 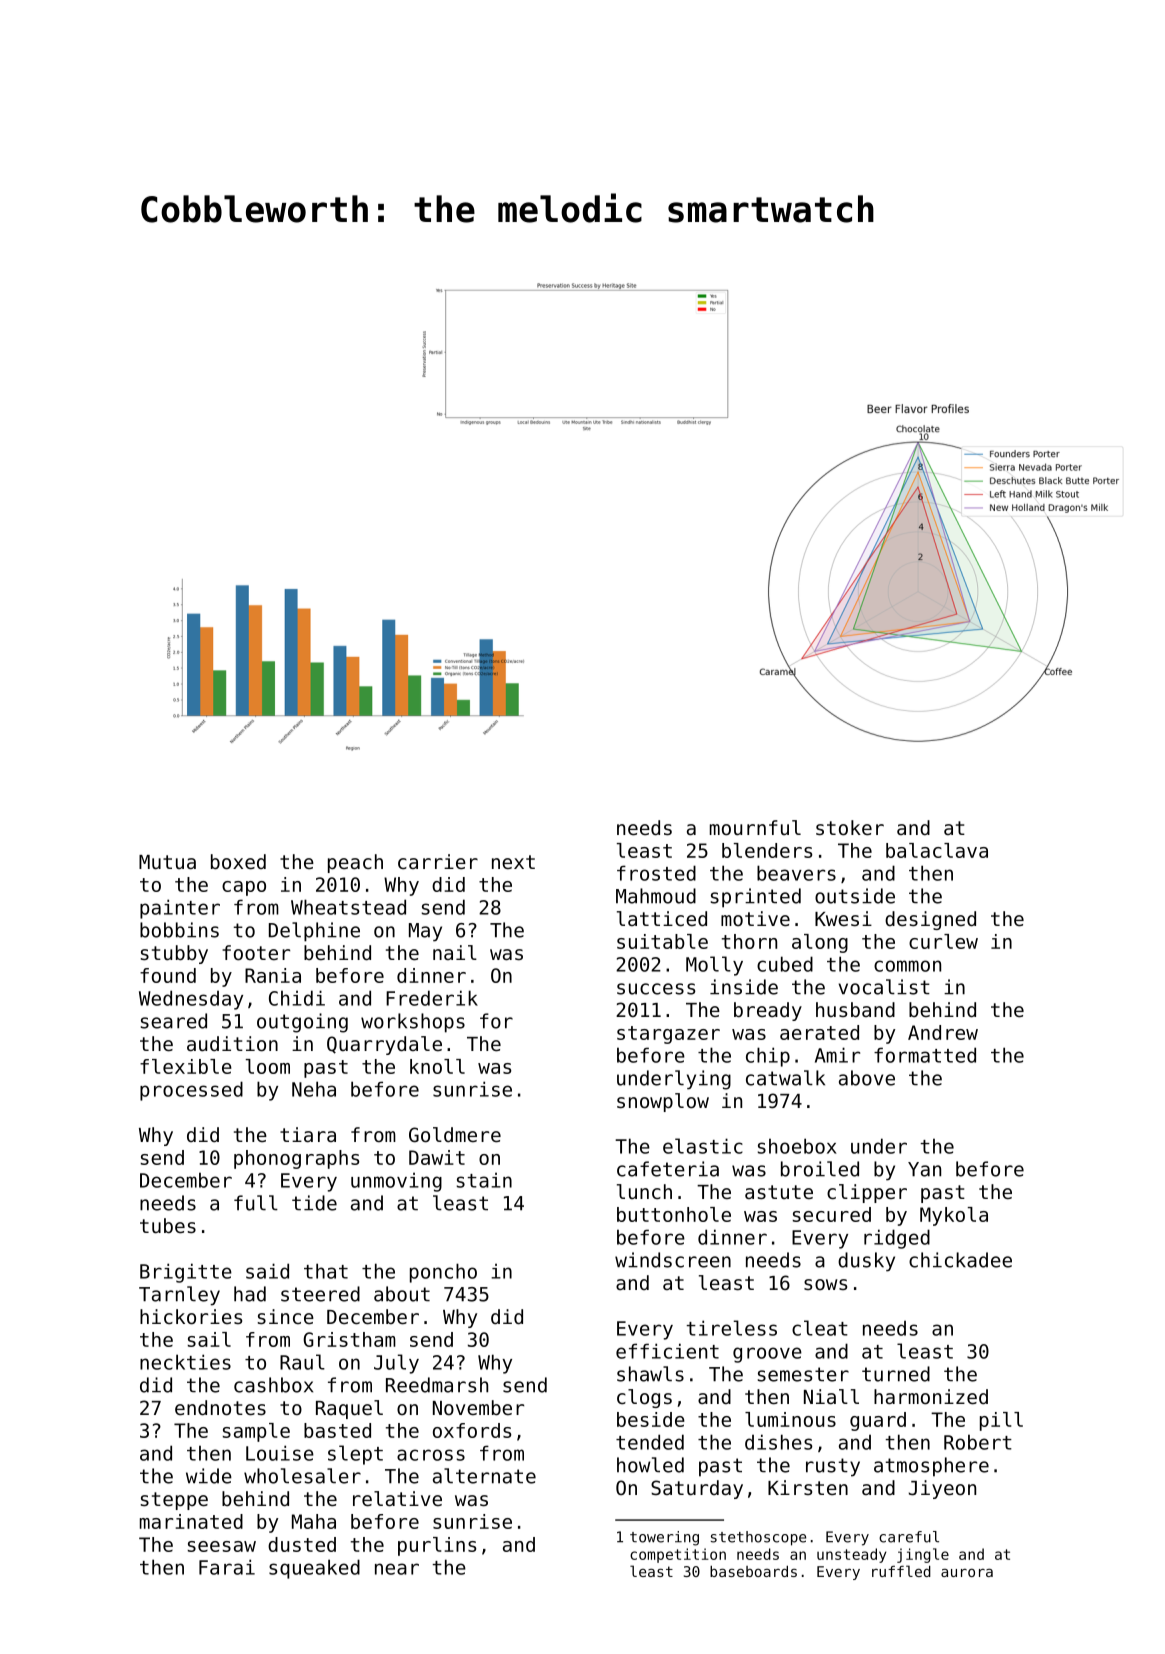 I want to click on Raul, so click(x=302, y=1362).
